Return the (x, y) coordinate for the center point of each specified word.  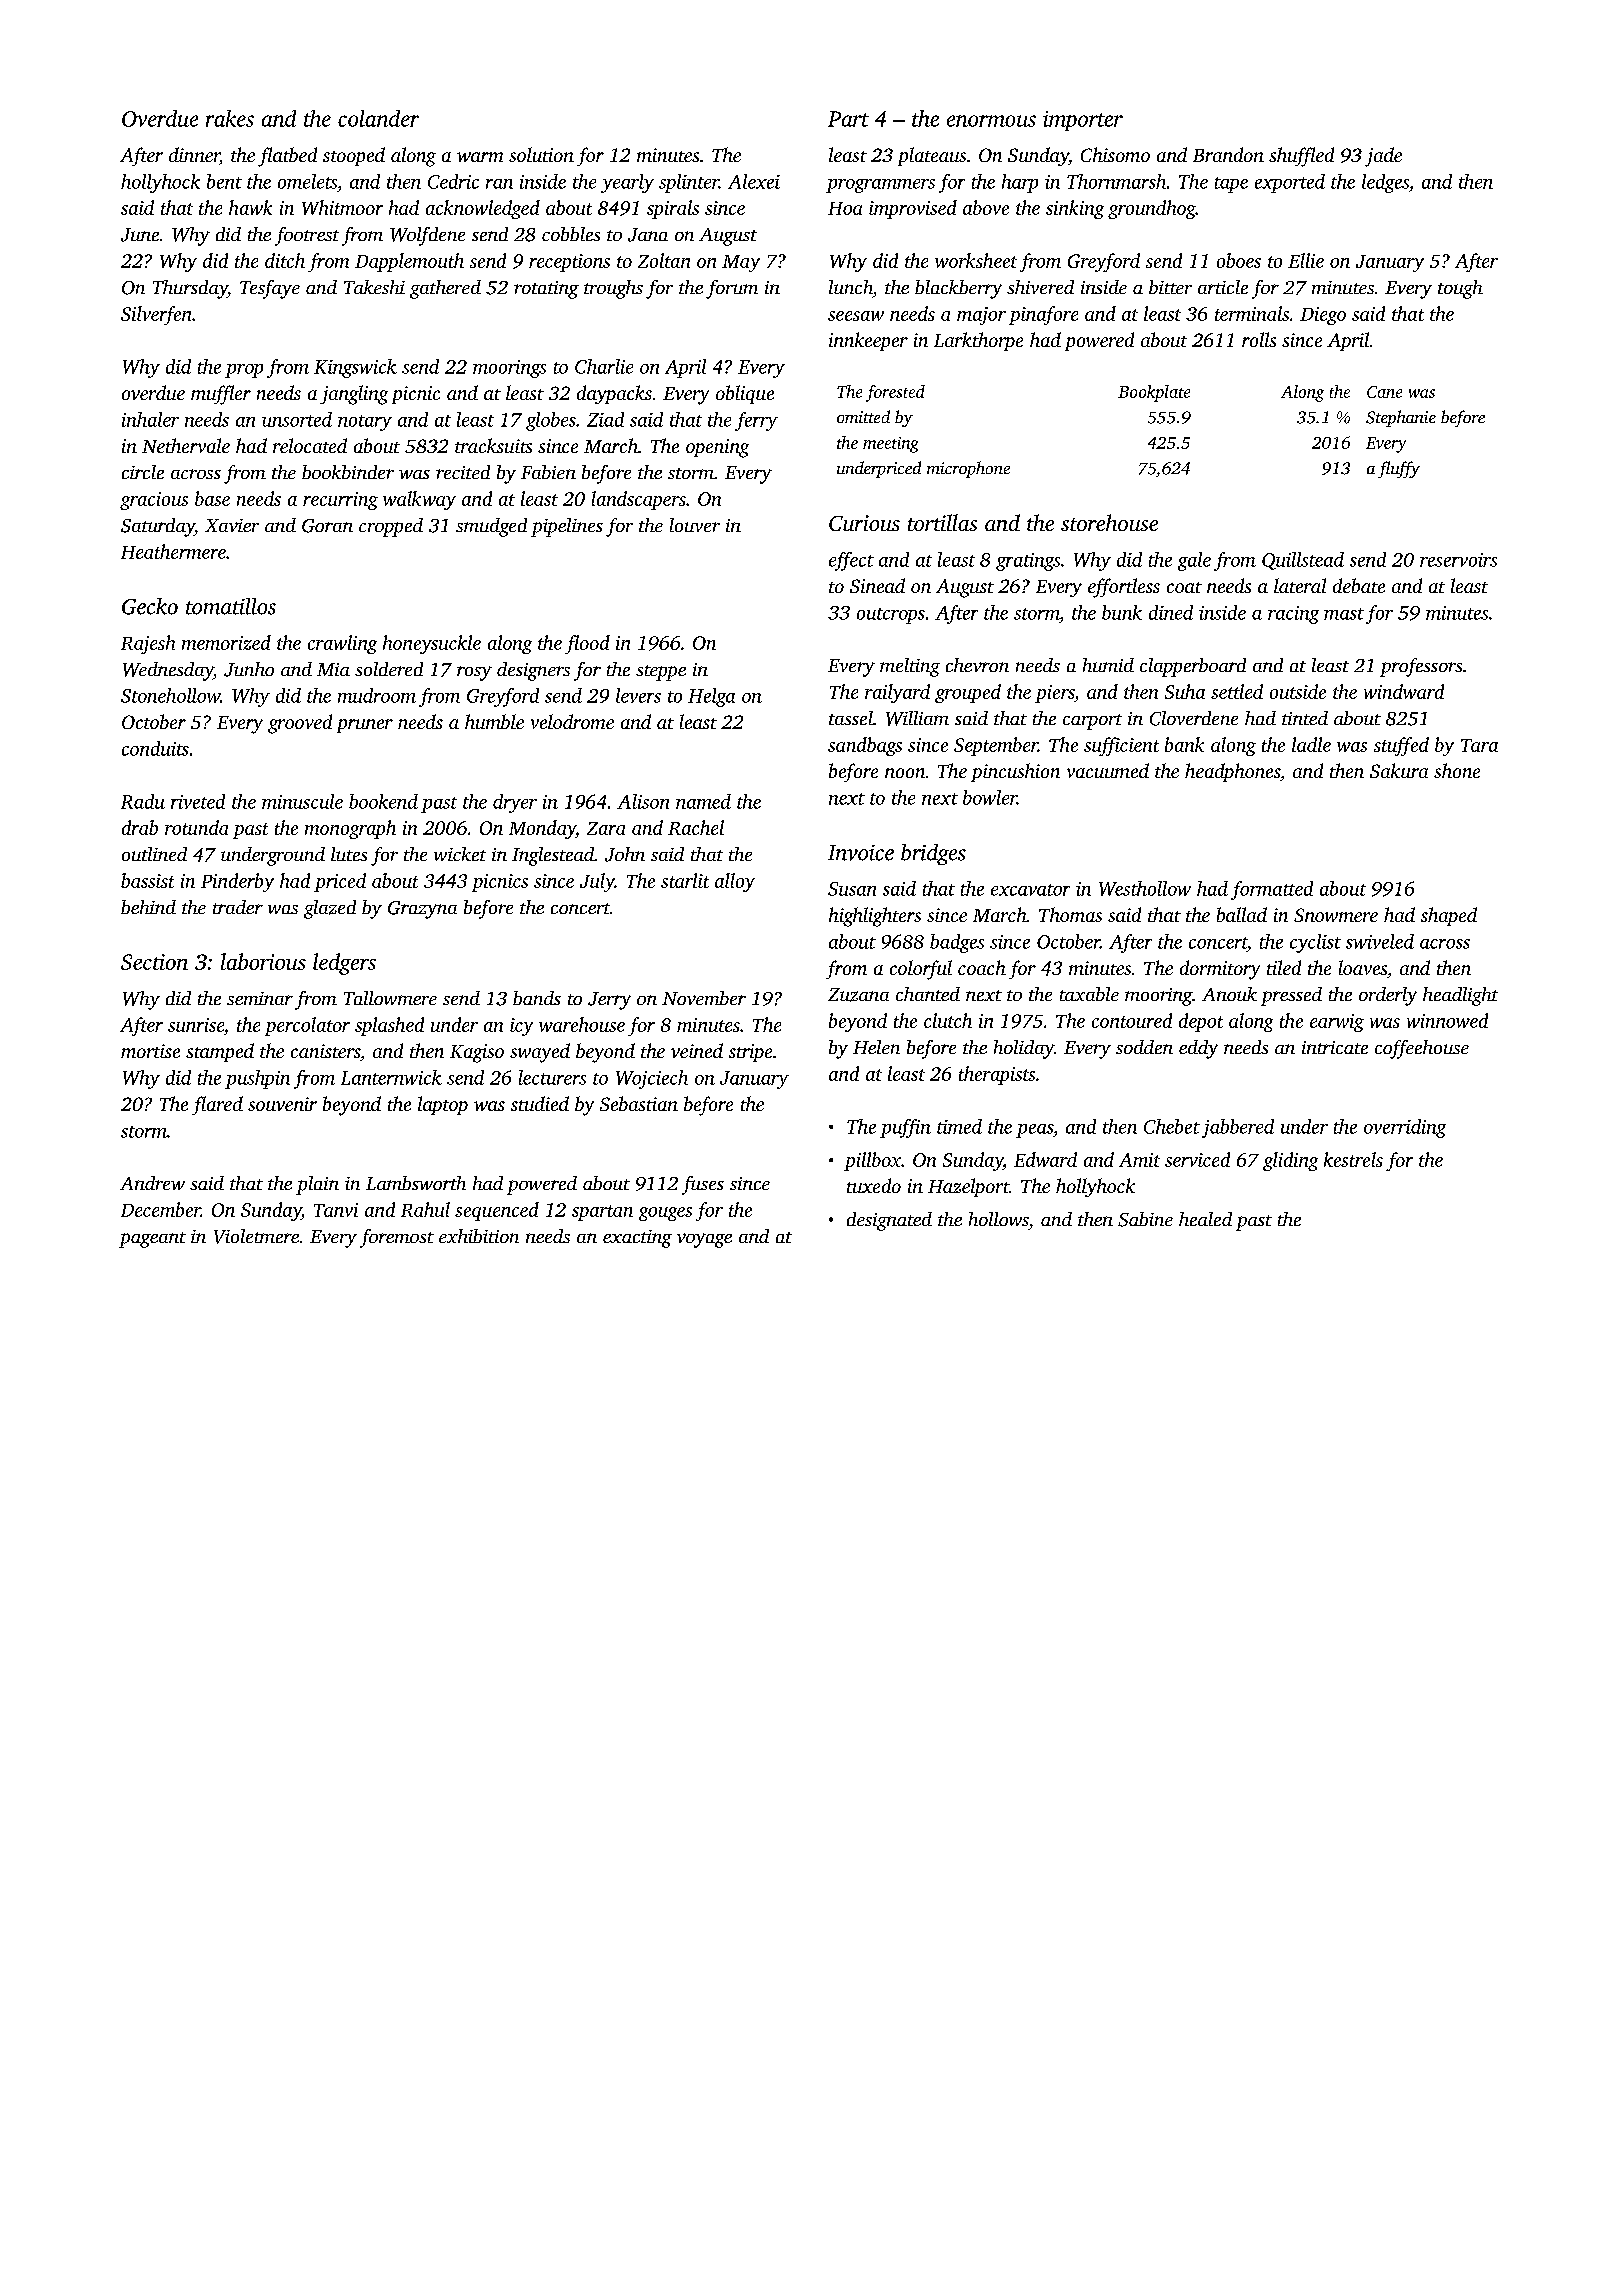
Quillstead (1303, 561)
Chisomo (1115, 154)
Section (154, 962)
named (703, 801)
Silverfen (156, 315)
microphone (968, 469)
